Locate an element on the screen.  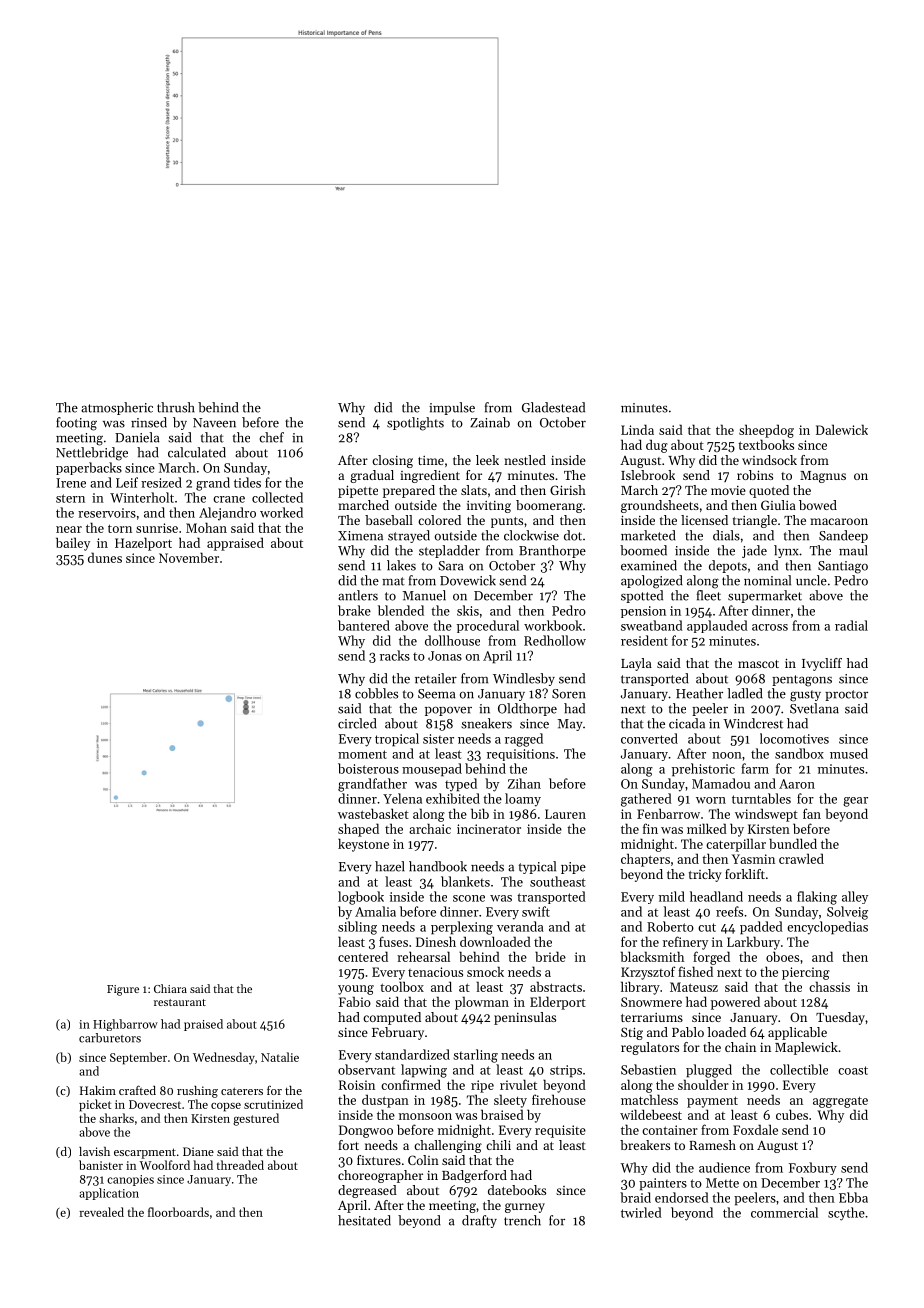
revealed is located at coordinates (101, 1212).
